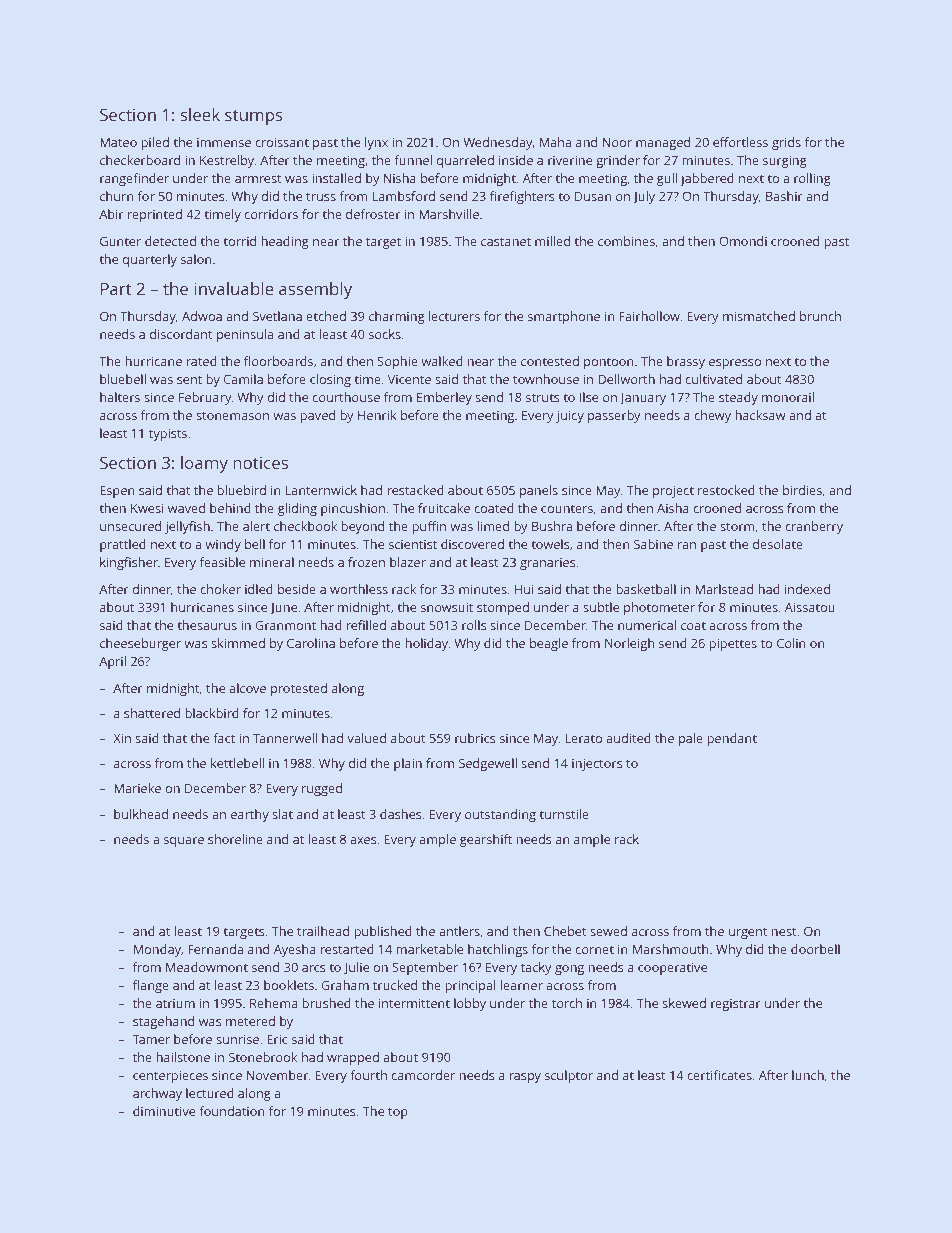 The height and width of the screenshot is (1233, 952). Describe the element at coordinates (235, 839) in the screenshot. I see `shoreline` at that location.
